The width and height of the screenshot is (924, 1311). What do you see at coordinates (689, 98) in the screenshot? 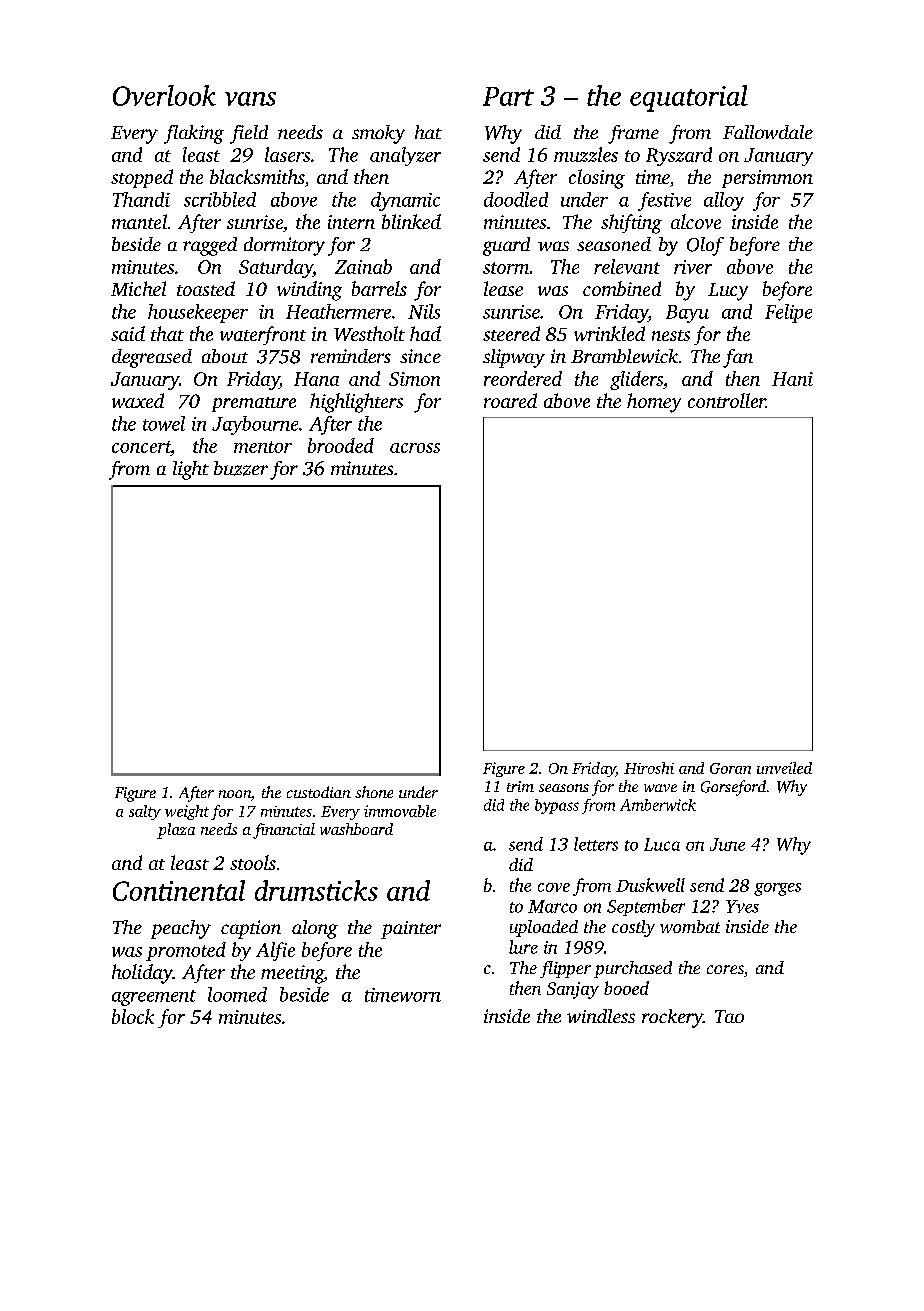
I see `equatorial` at bounding box center [689, 98].
